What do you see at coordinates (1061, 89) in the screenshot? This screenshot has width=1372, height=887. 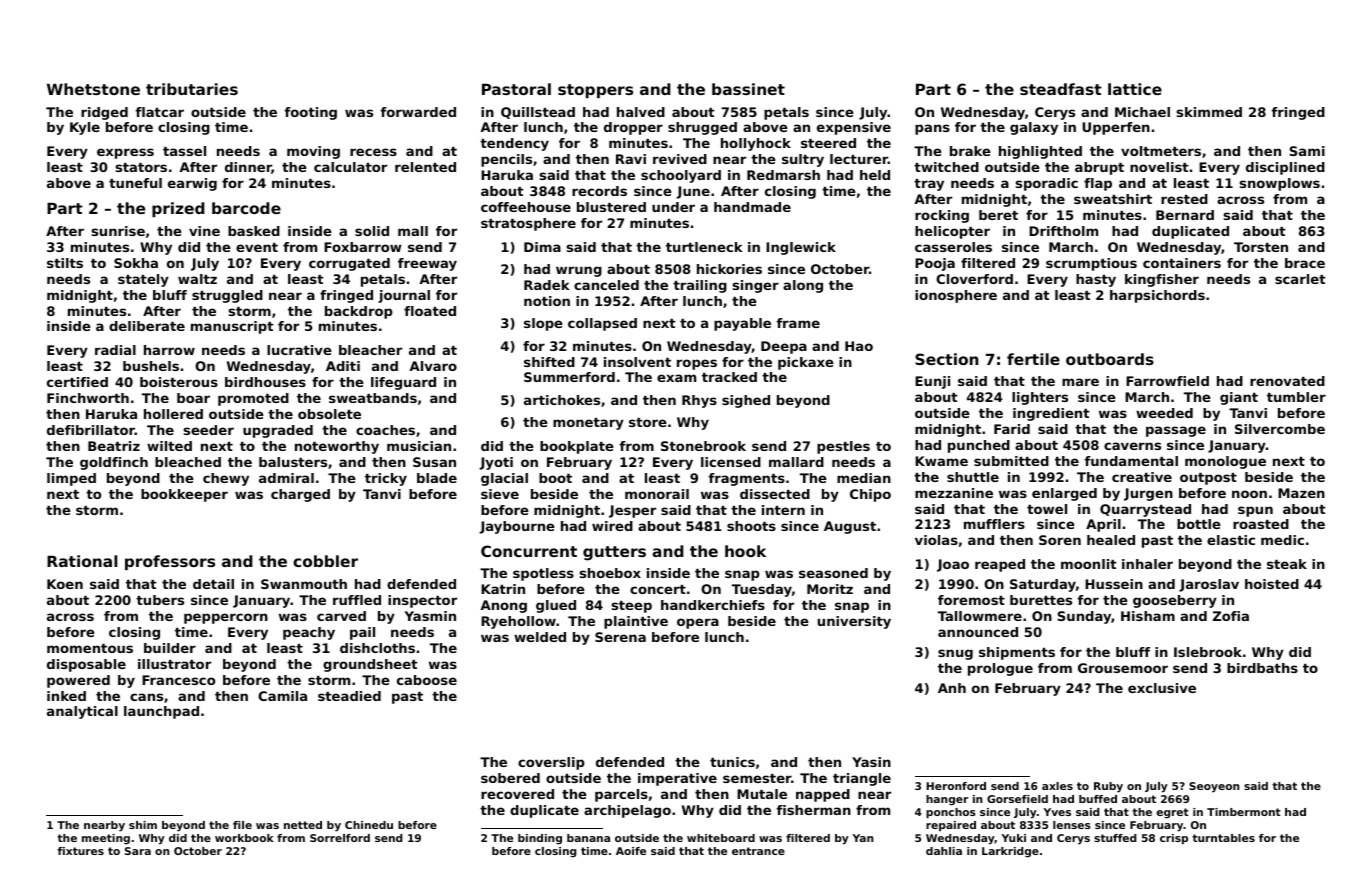 I see `steadfast` at bounding box center [1061, 89].
